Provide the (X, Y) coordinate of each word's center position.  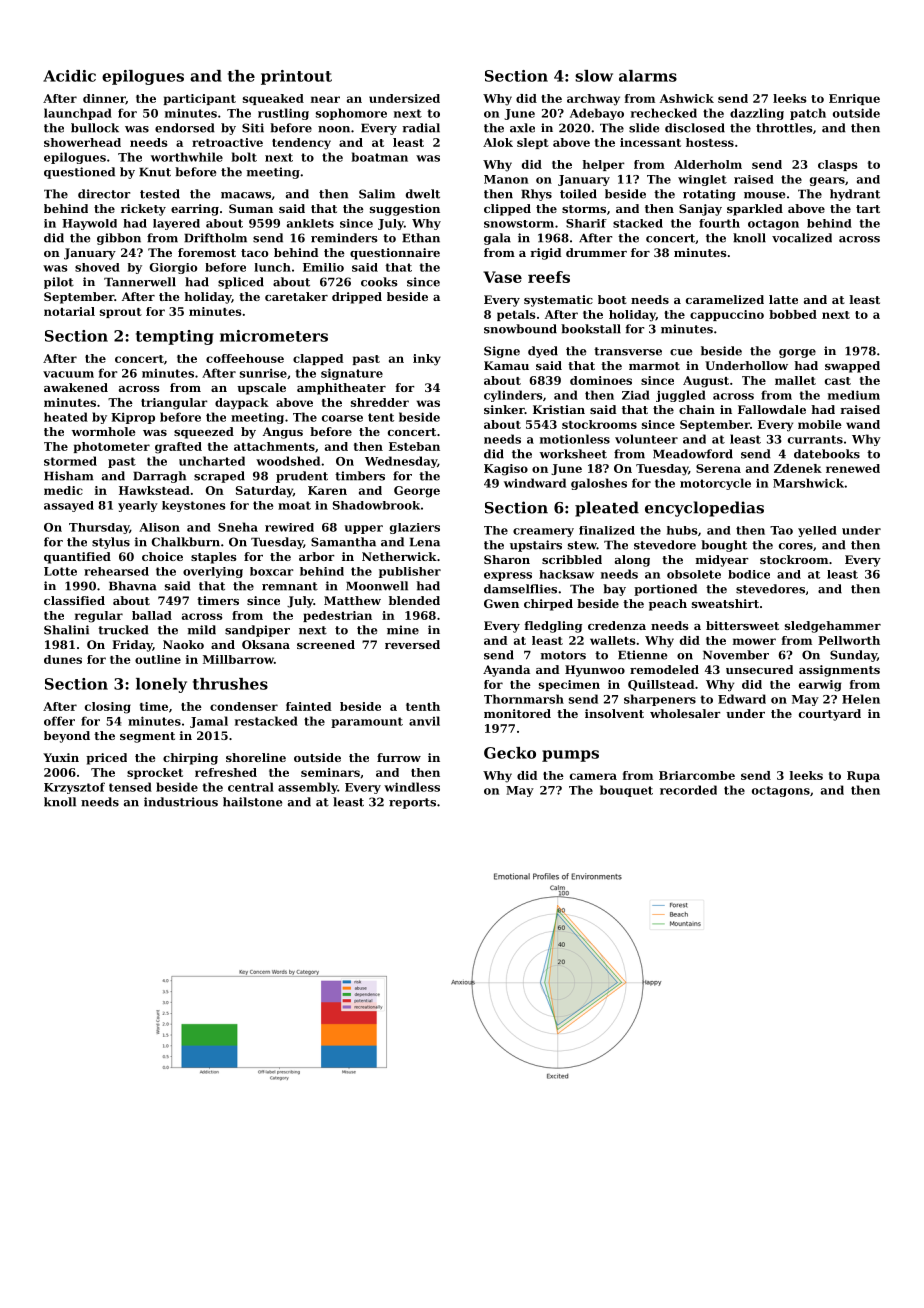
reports (412, 803)
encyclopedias (704, 509)
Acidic (69, 76)
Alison (159, 527)
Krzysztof (74, 788)
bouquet (626, 791)
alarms (648, 76)
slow (594, 76)
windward (535, 483)
